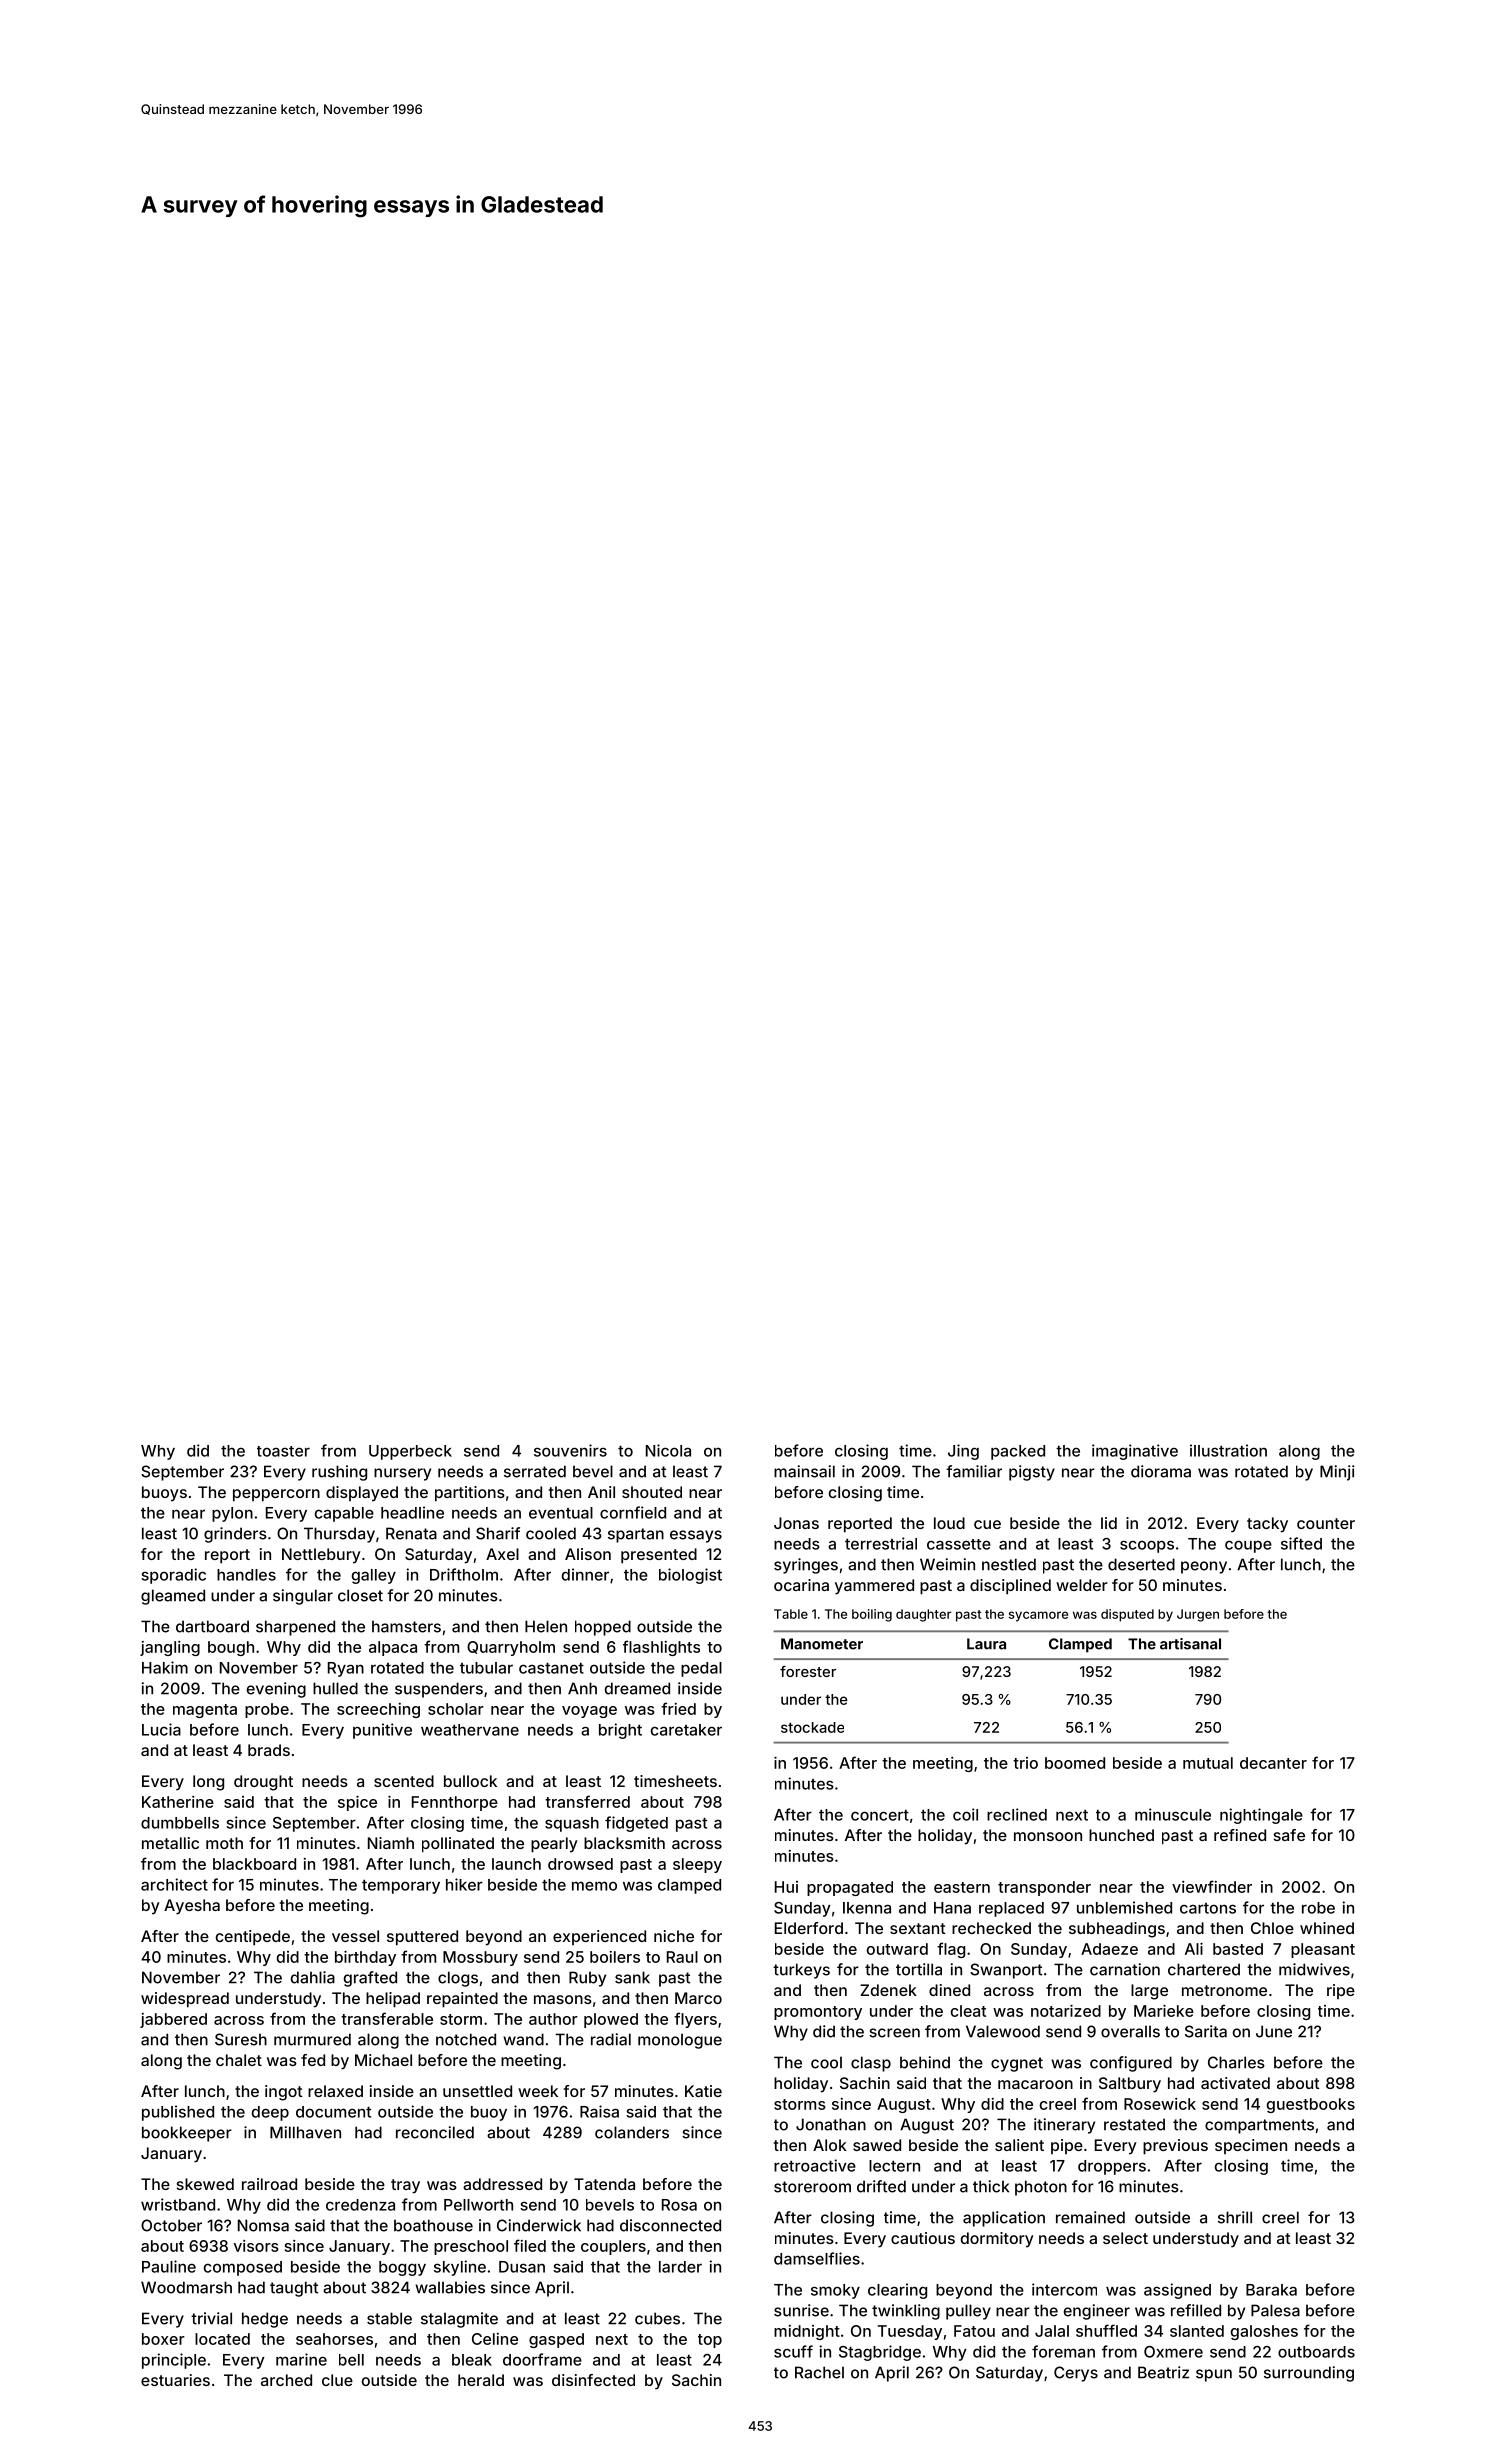  I want to click on marine, so click(301, 2359).
